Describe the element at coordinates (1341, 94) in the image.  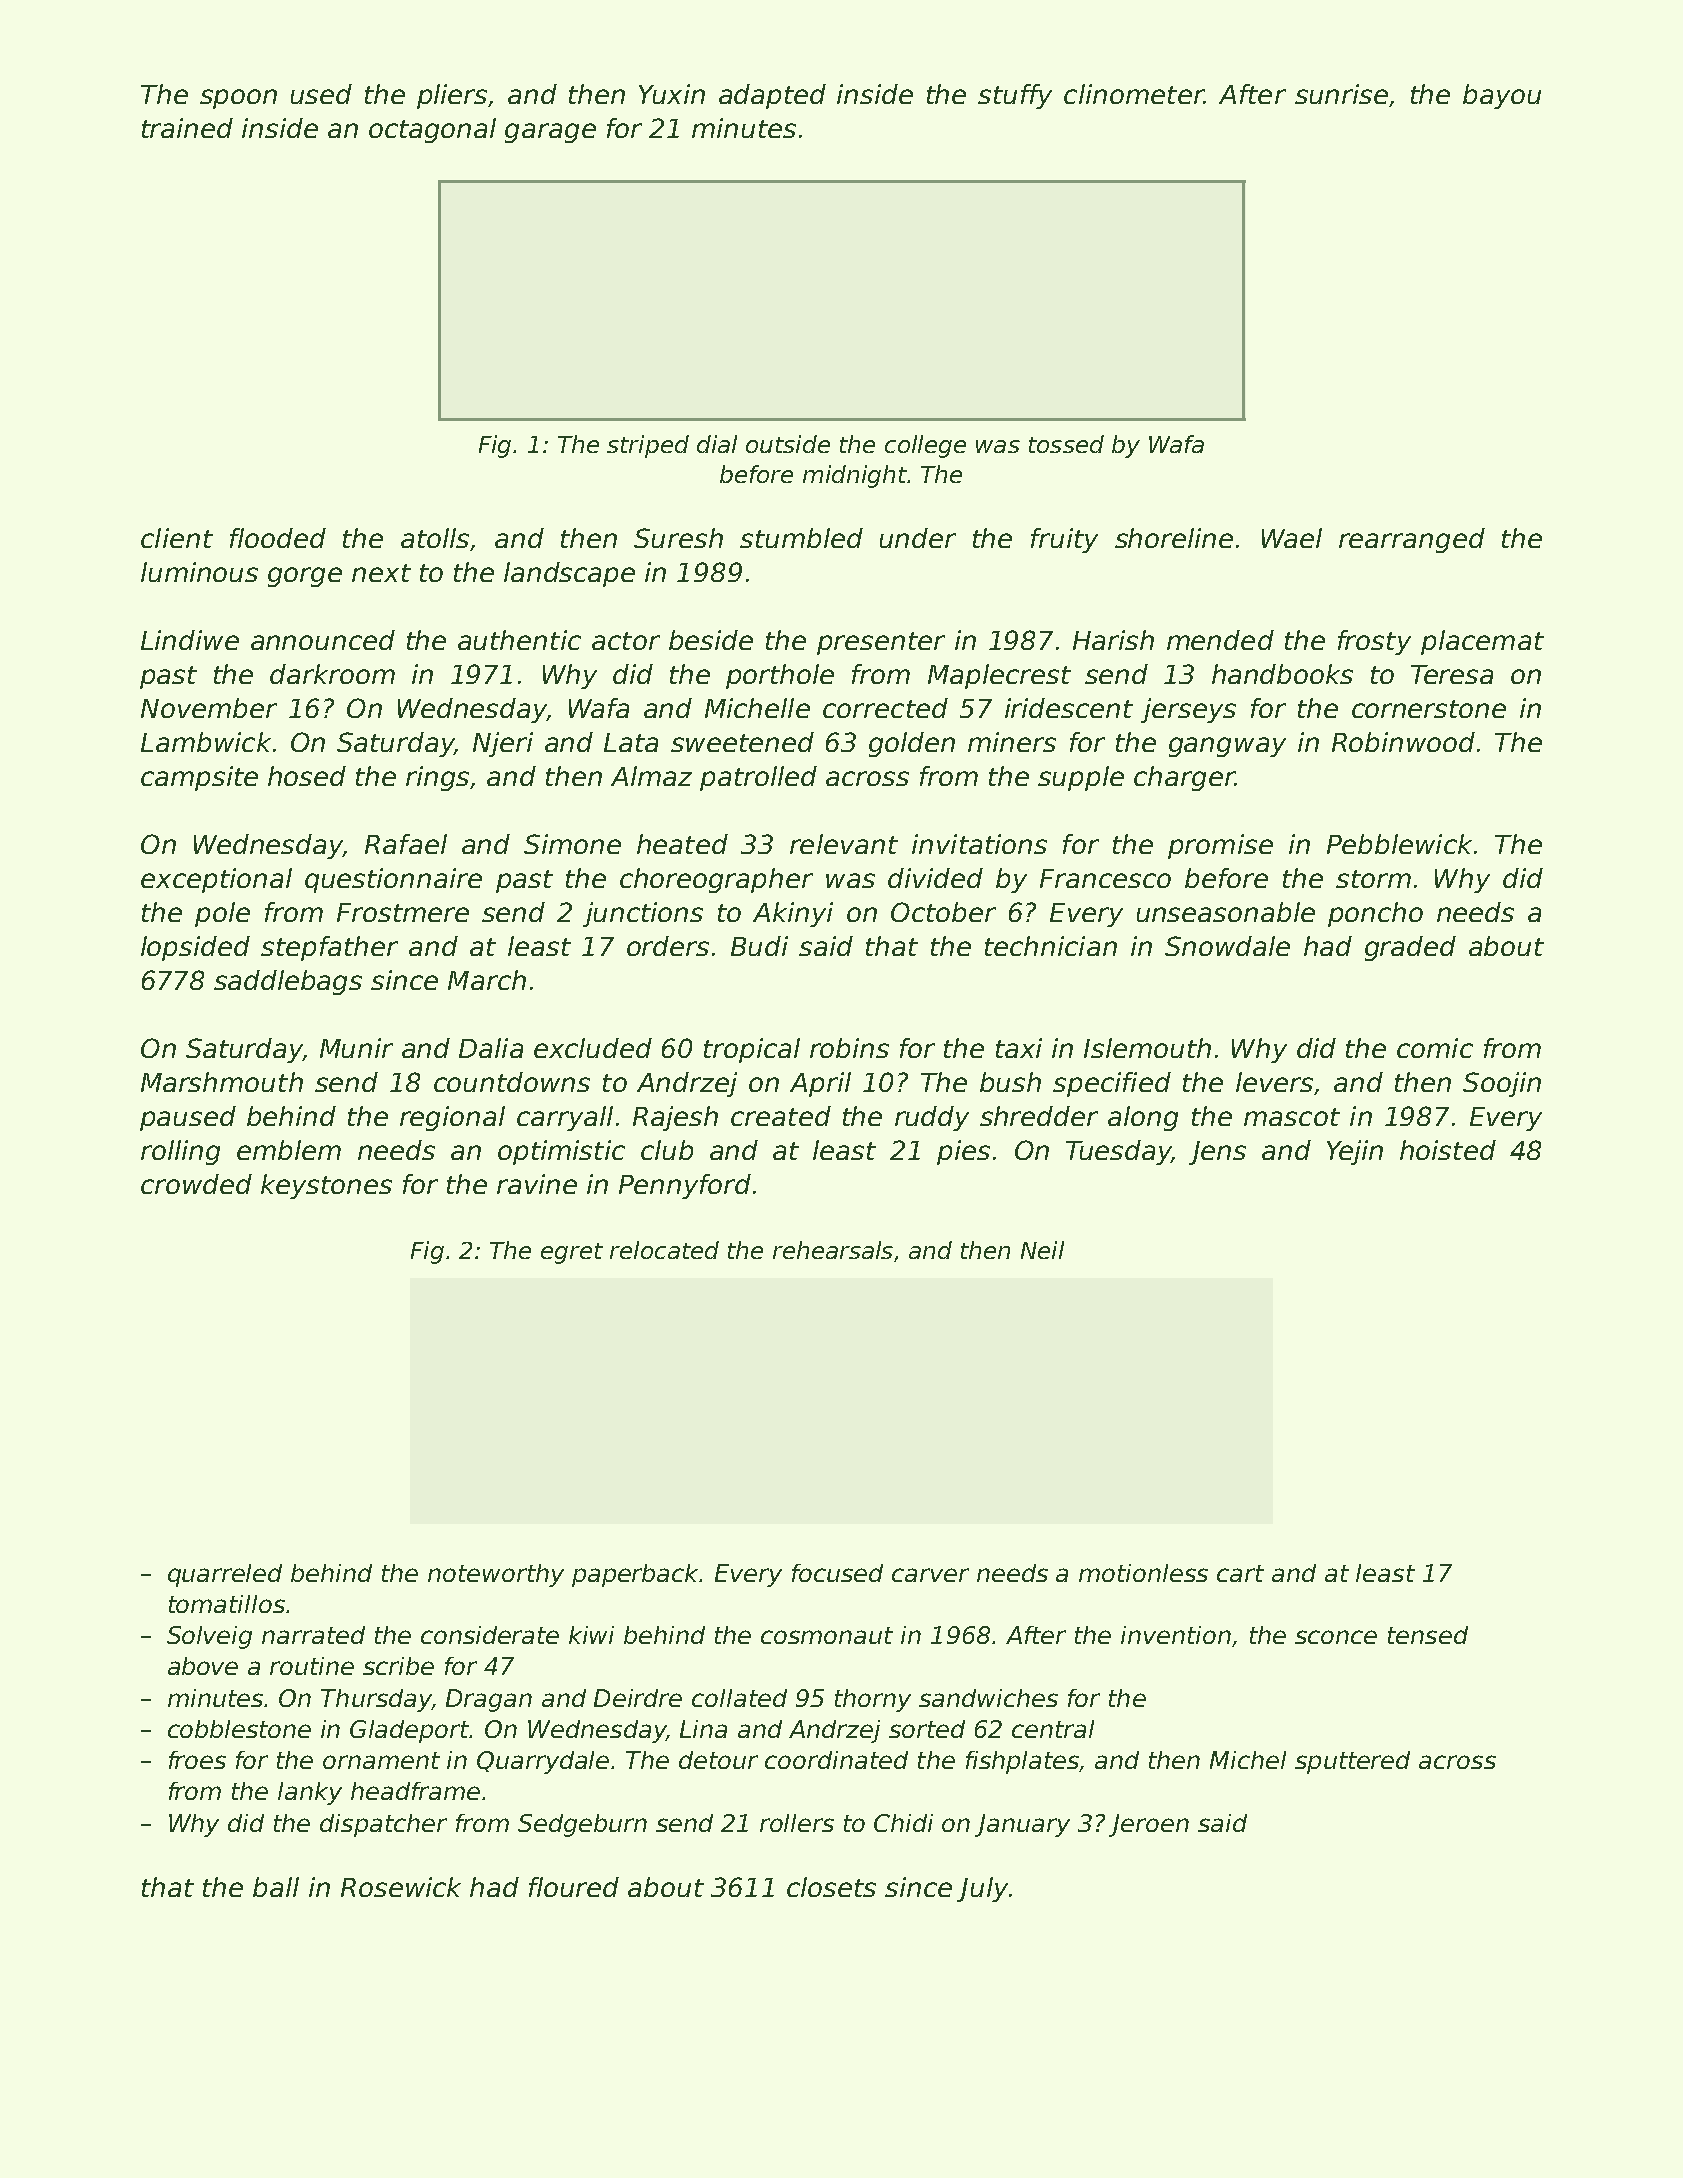
I see `sunrise` at that location.
